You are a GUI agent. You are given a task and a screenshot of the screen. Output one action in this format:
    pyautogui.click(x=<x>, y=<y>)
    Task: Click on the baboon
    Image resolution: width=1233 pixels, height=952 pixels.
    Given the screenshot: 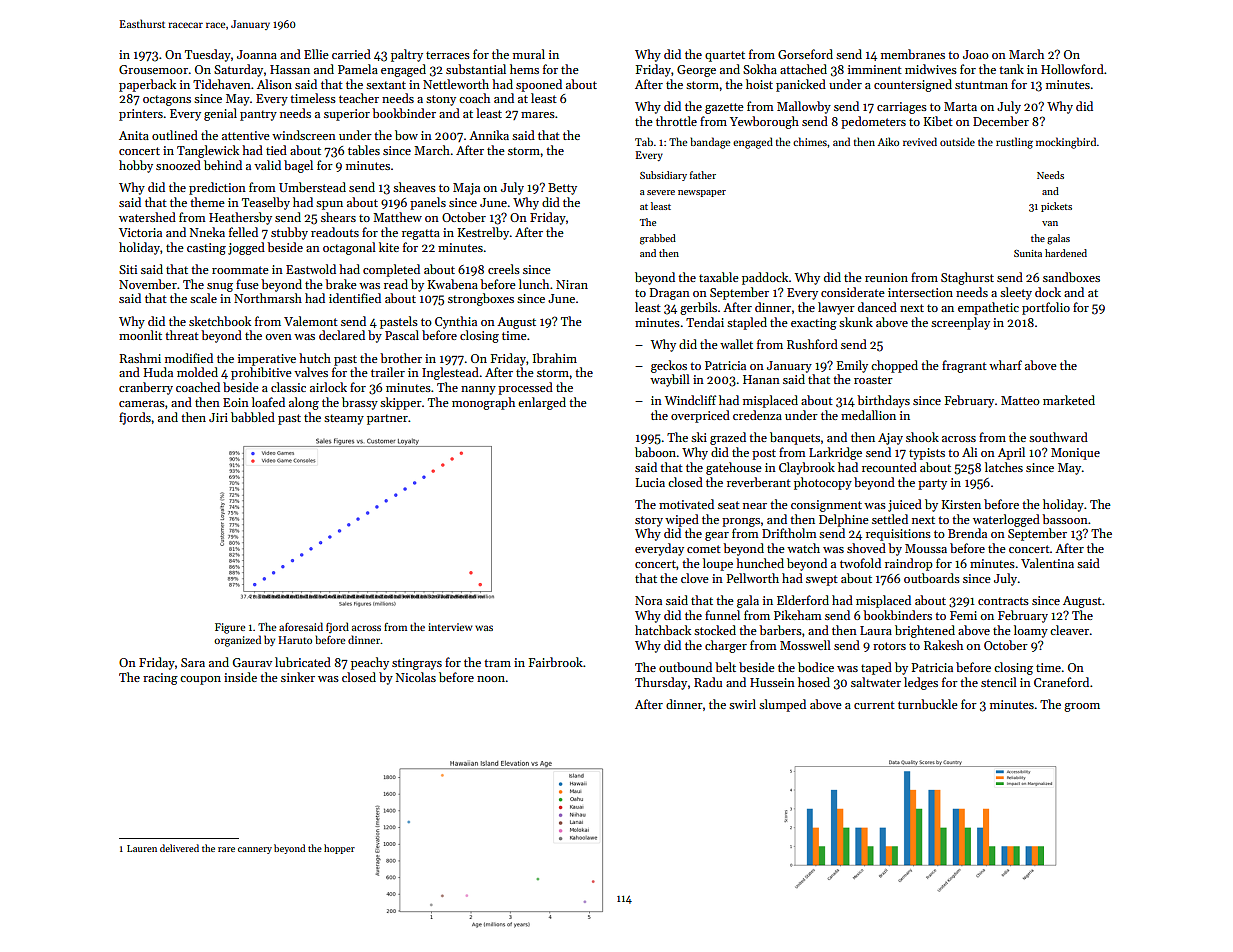 What is the action you would take?
    pyautogui.click(x=655, y=452)
